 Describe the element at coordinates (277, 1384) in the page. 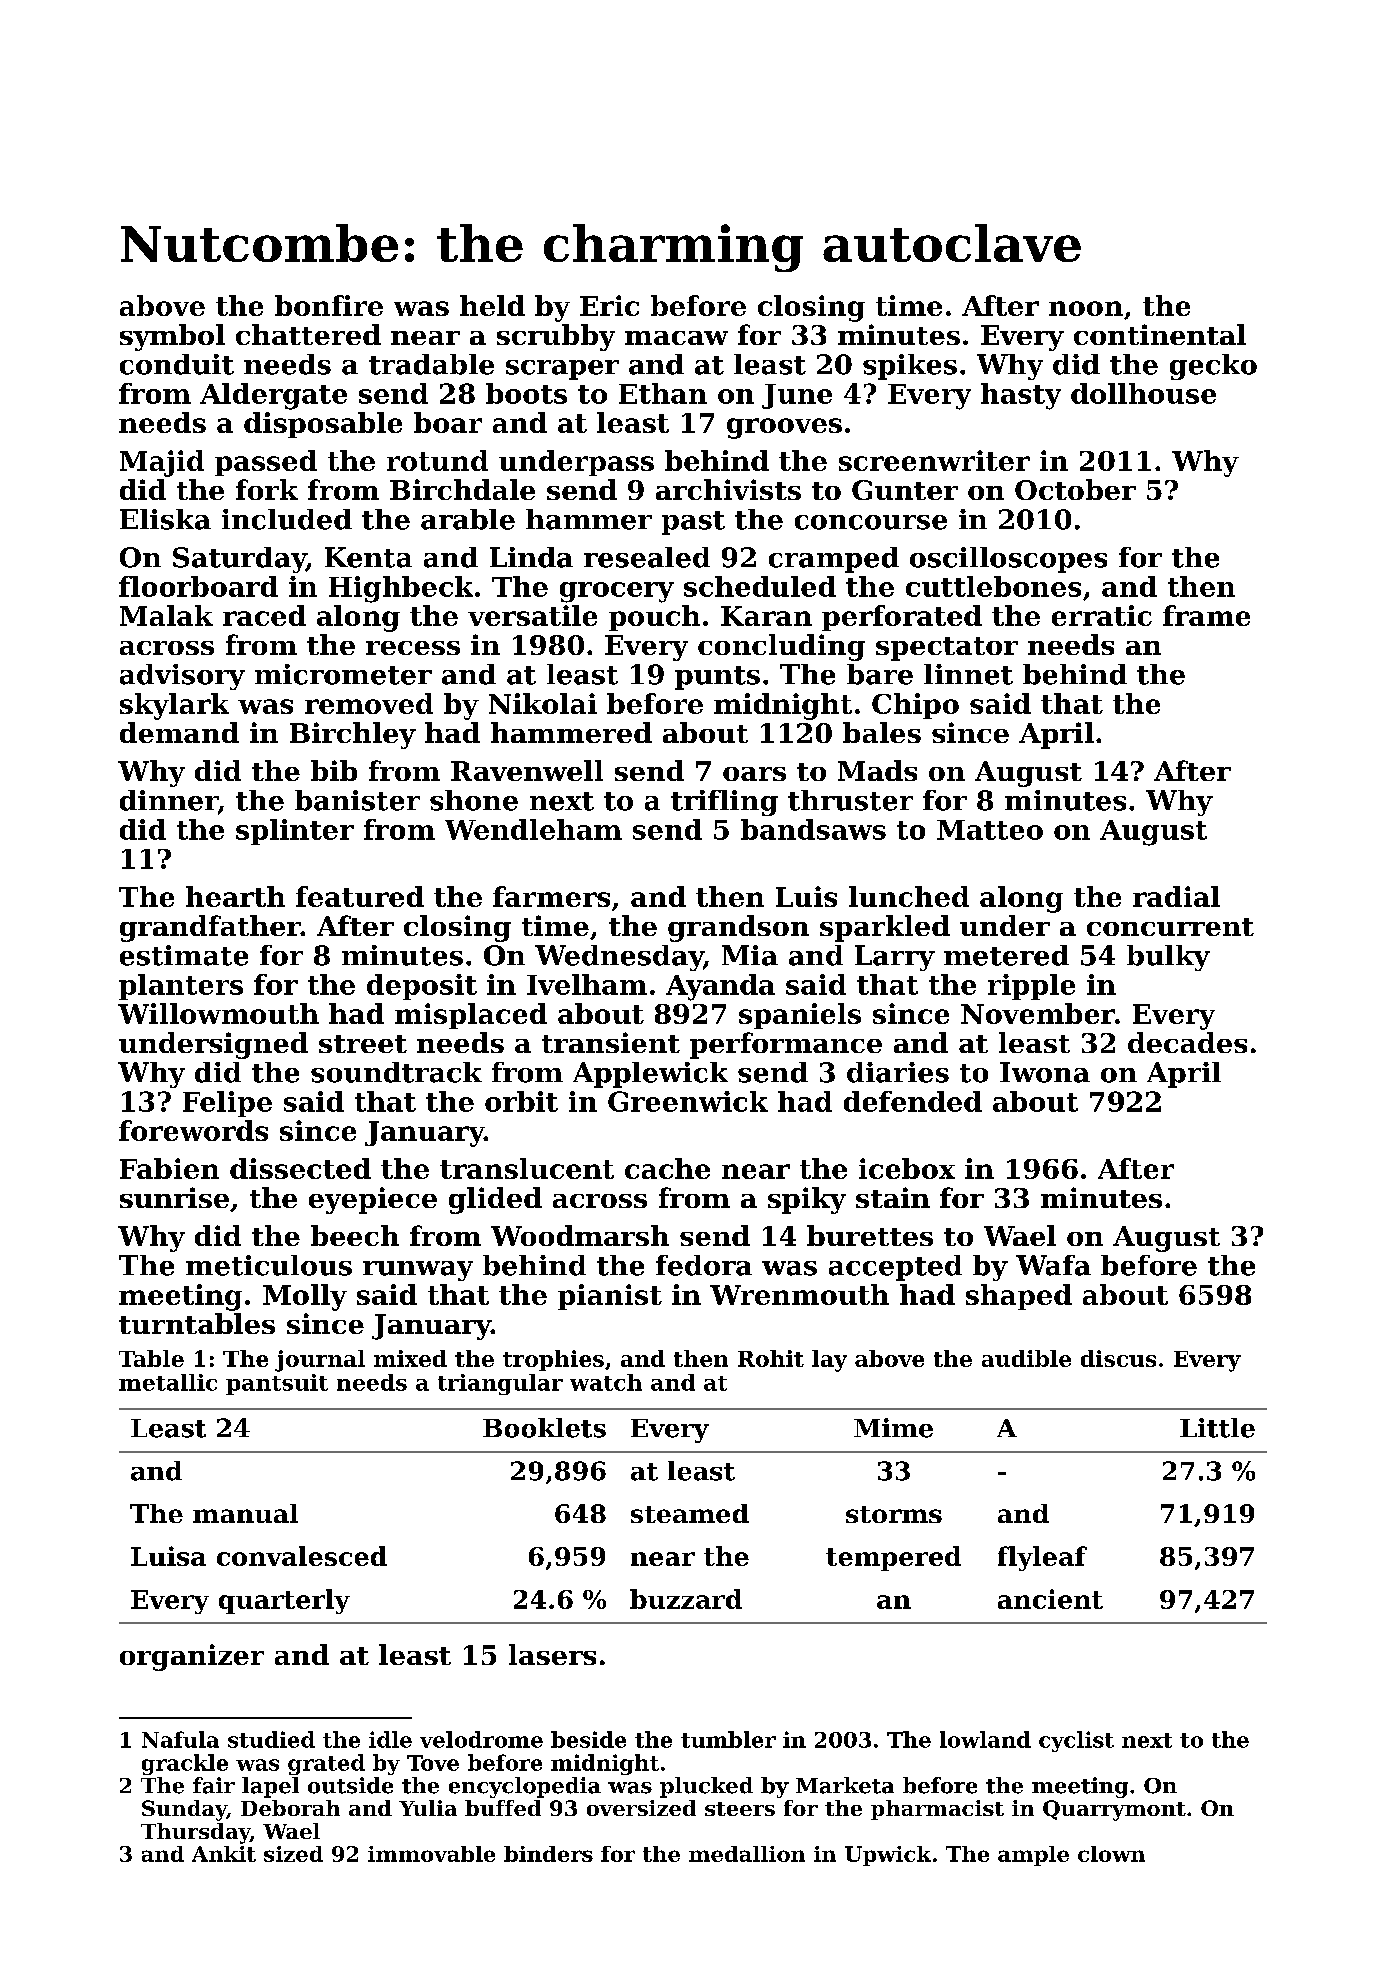

I see `pantsuit` at that location.
